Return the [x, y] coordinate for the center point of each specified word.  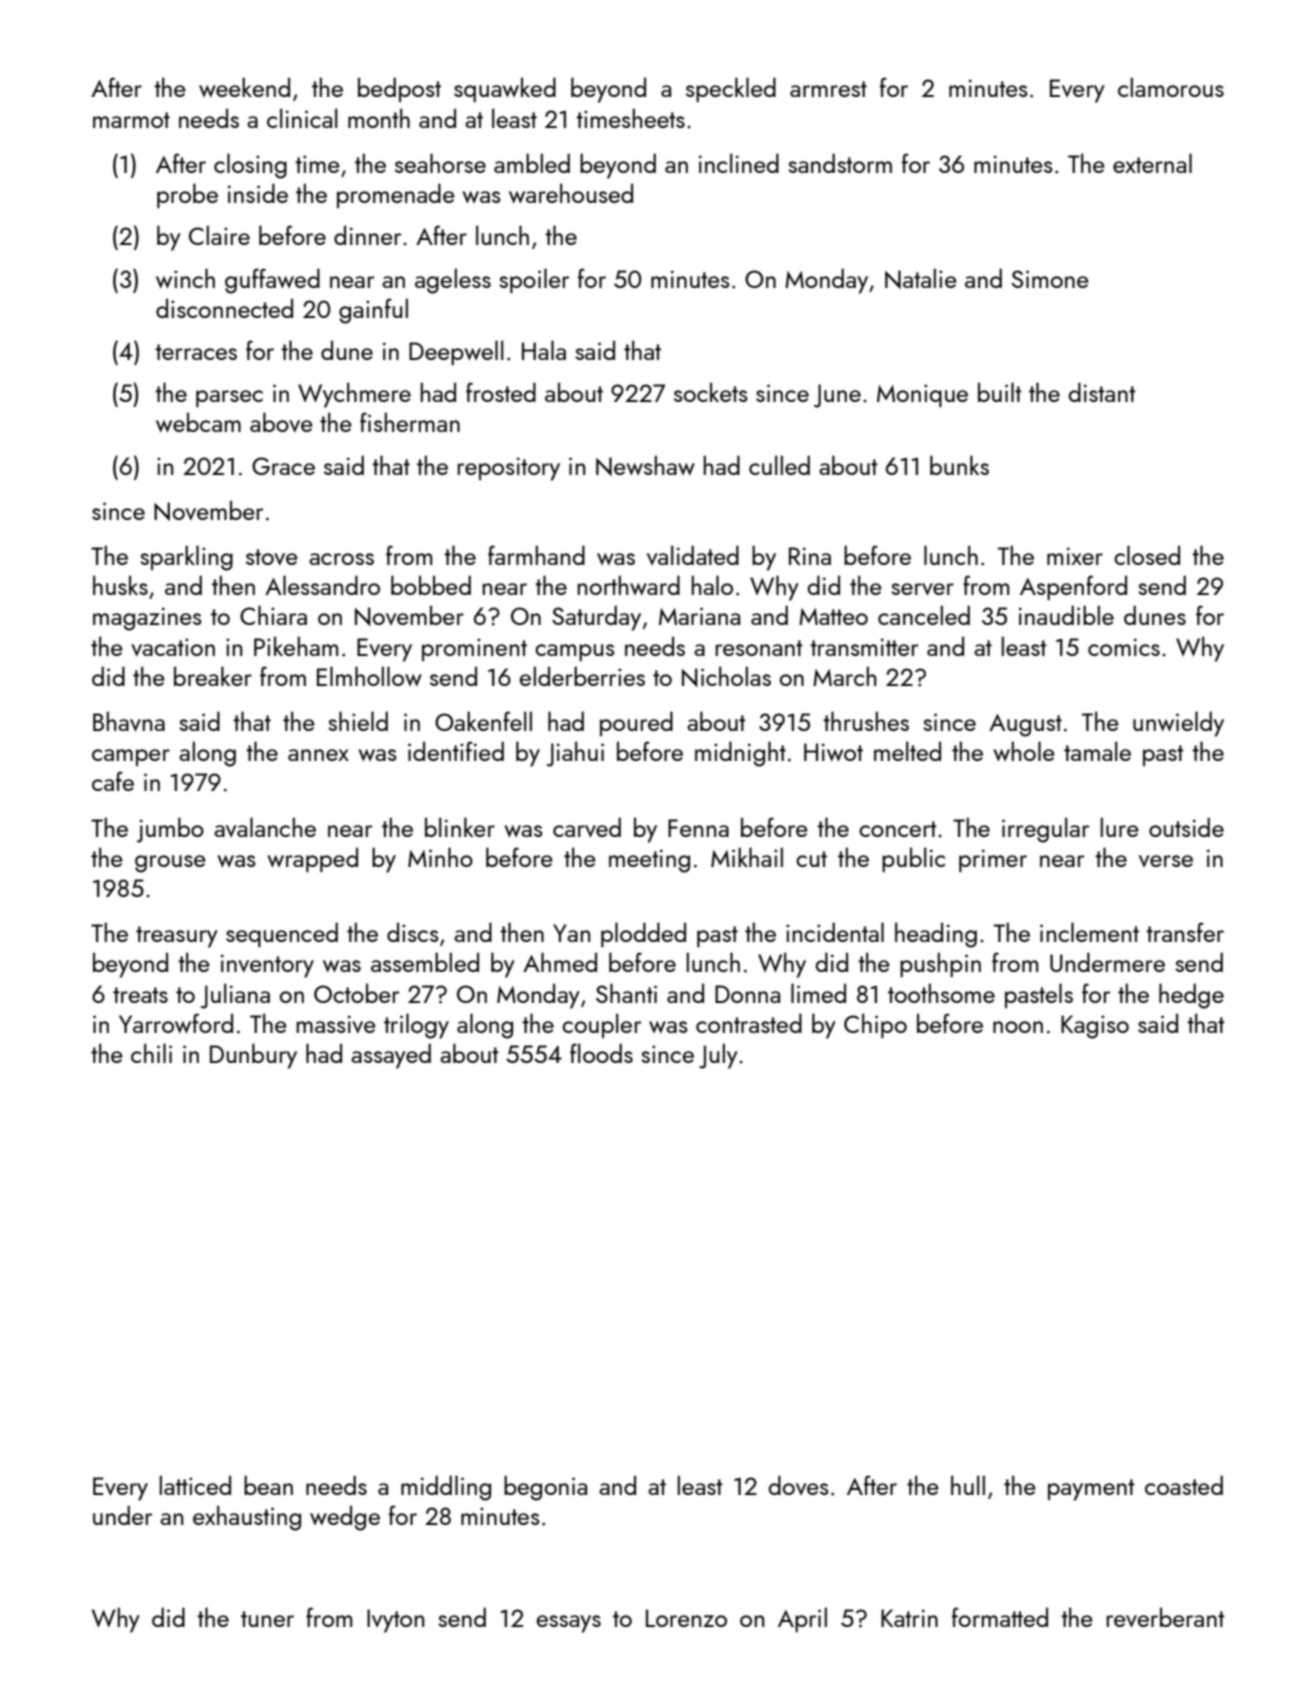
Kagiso [1095, 1027]
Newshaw [645, 465]
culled [779, 465]
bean [268, 1485]
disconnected [224, 308]
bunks [959, 465]
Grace [283, 466]
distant [1102, 392]
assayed [391, 1056]
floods [601, 1053]
